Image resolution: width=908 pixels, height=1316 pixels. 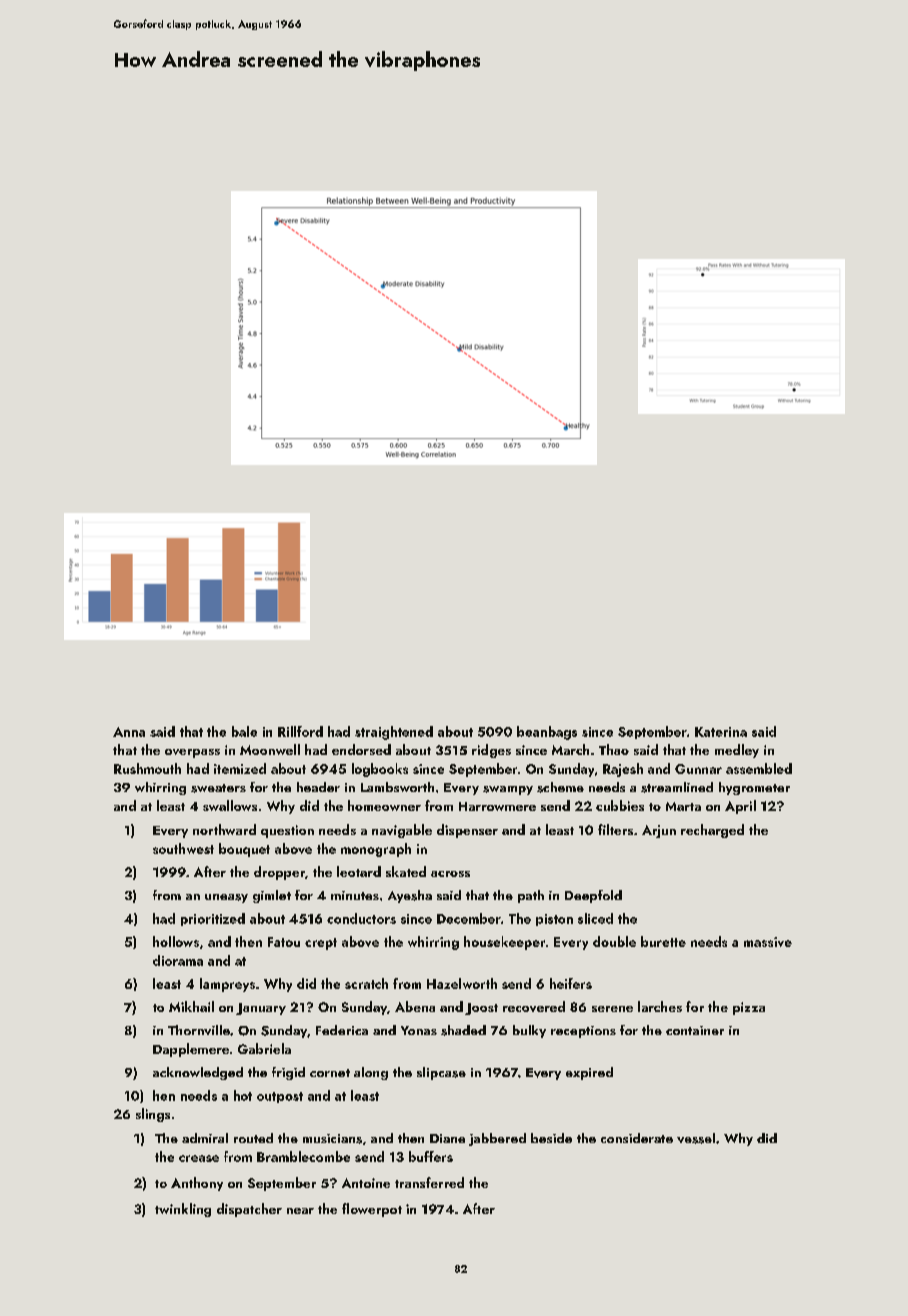 What do you see at coordinates (394, 733) in the screenshot?
I see `straightened` at bounding box center [394, 733].
